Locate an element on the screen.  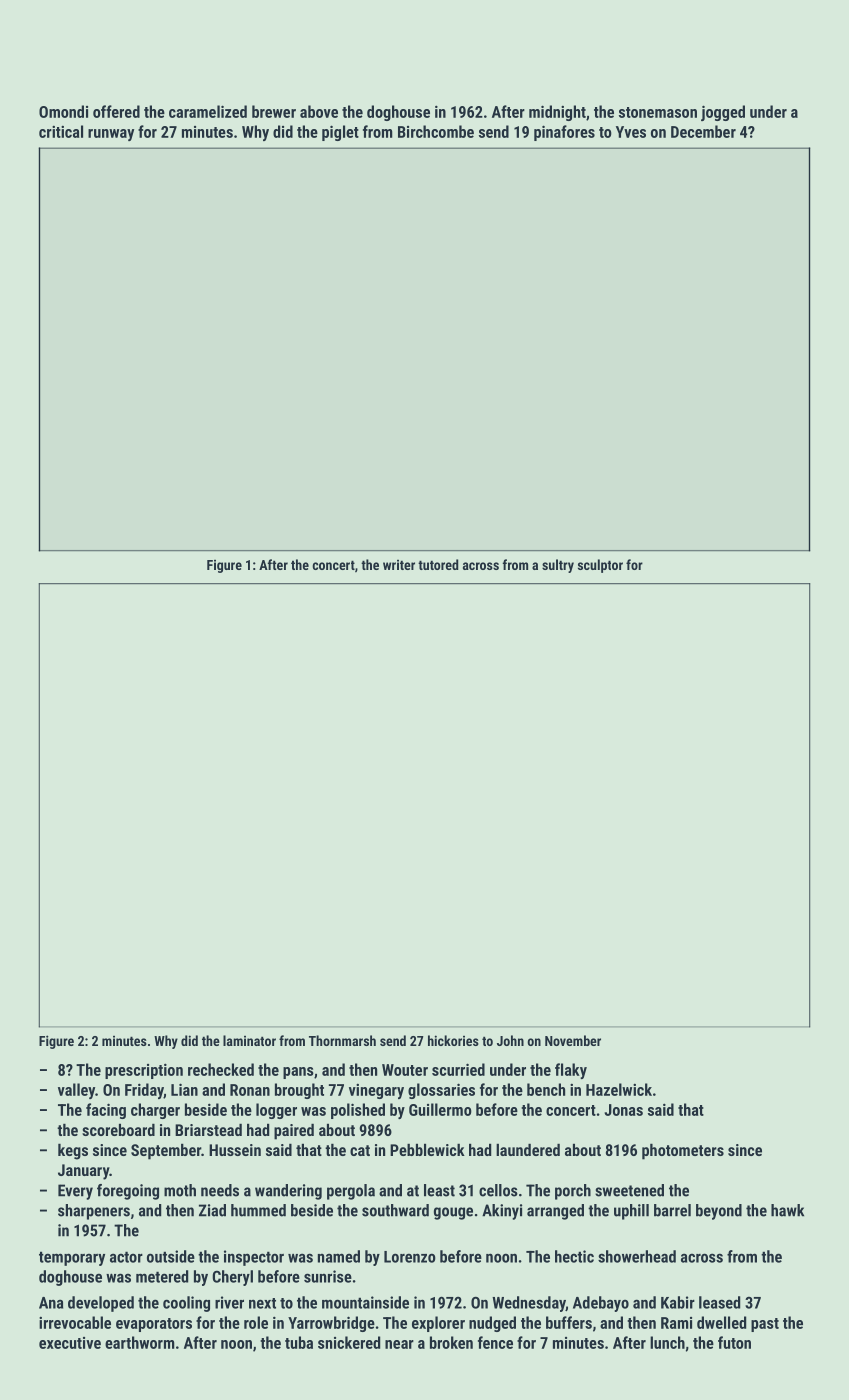
sultry is located at coordinates (558, 566).
